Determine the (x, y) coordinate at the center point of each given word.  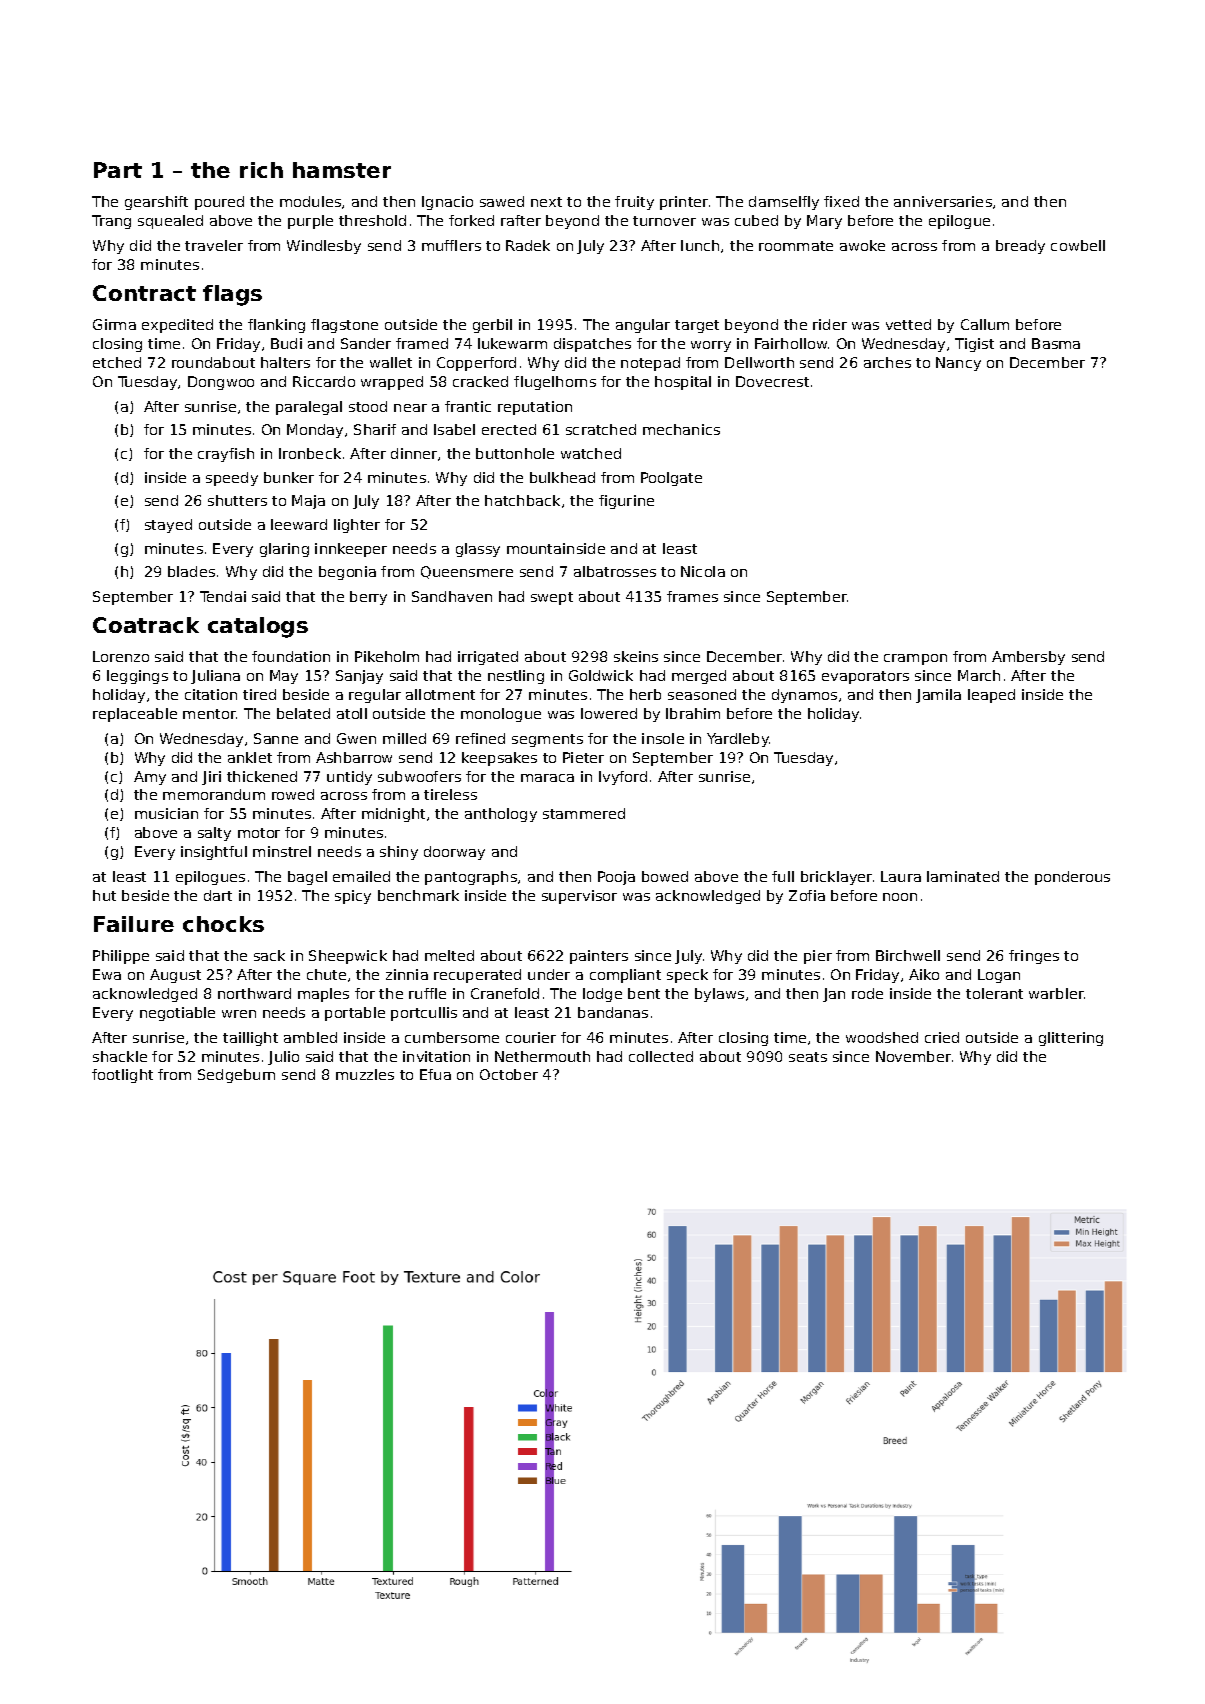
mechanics (681, 429)
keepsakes (499, 759)
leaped (991, 696)
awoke (862, 245)
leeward (299, 524)
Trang (111, 222)
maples (323, 995)
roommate (796, 246)
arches (887, 362)
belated (303, 713)
